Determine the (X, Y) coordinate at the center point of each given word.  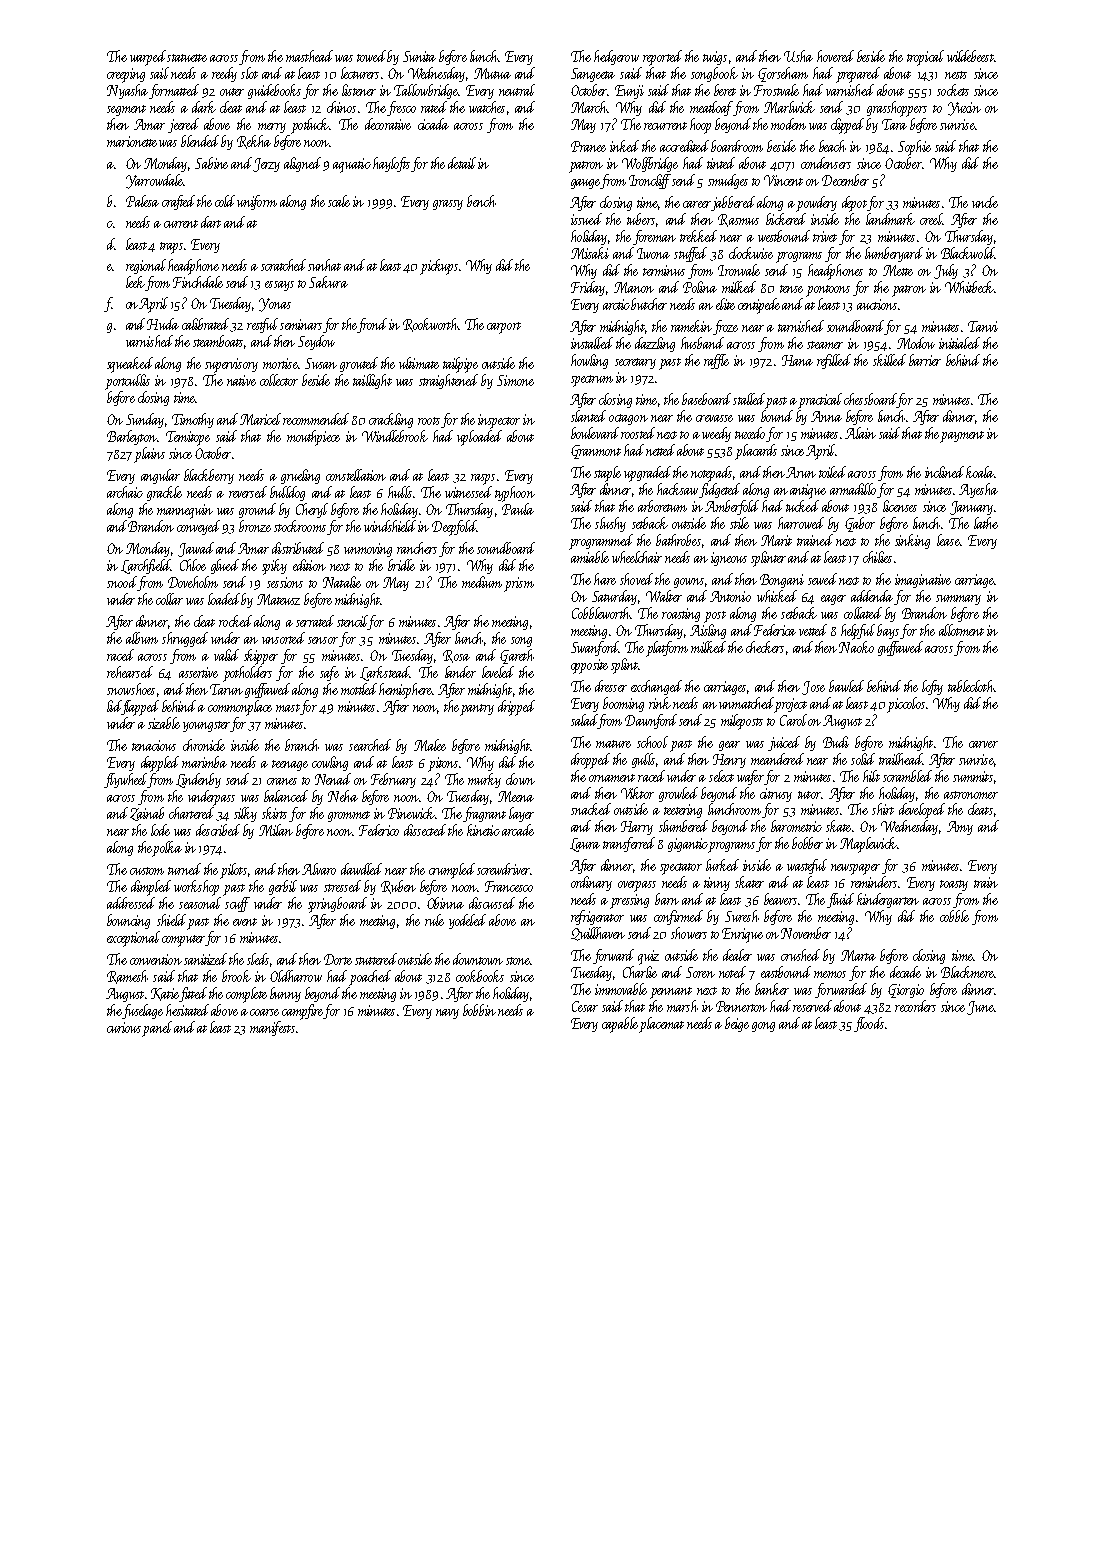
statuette (187, 58)
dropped (590, 761)
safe (329, 673)
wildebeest (970, 56)
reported (662, 58)
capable (620, 1025)
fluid (840, 900)
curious (124, 1027)
